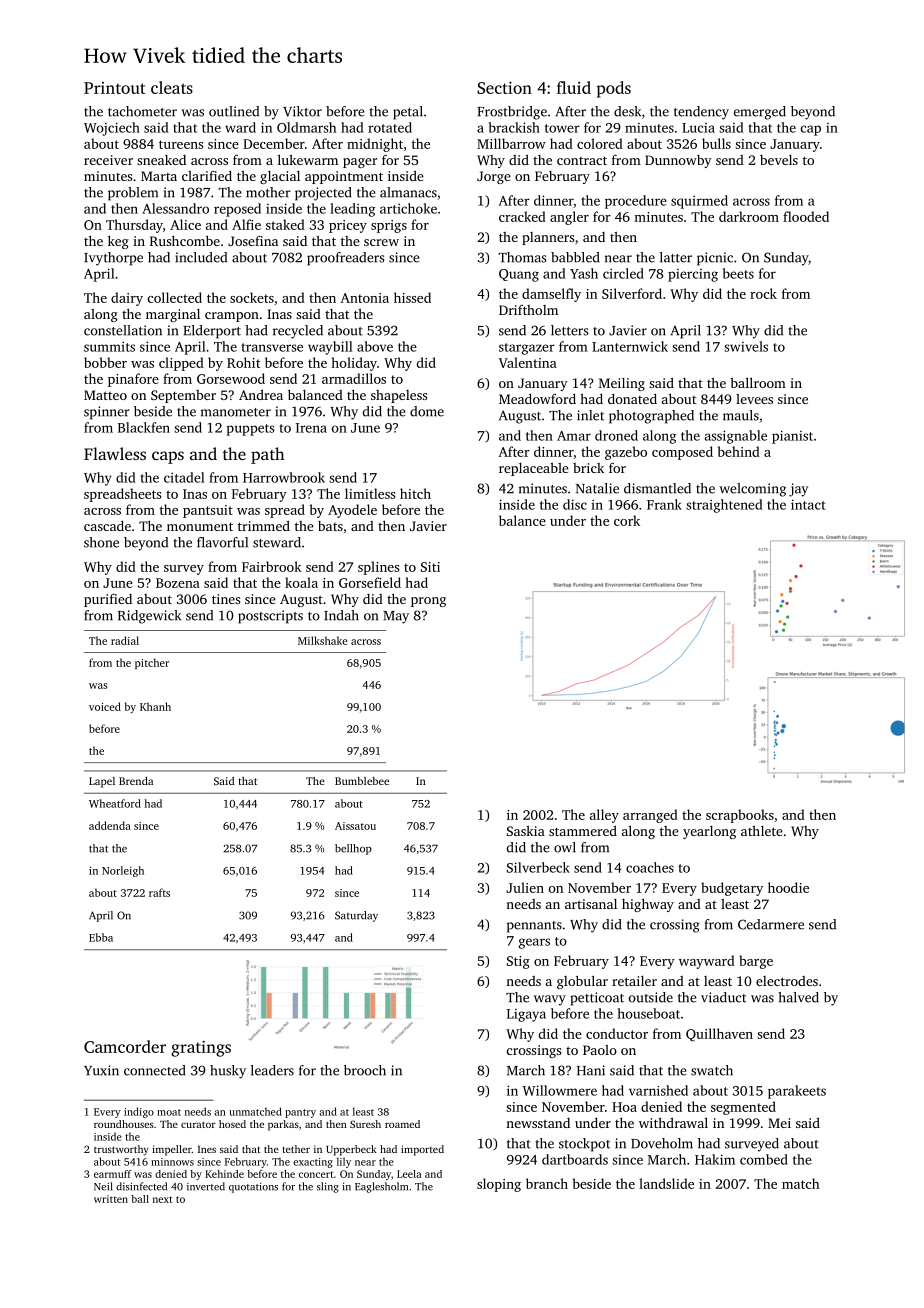 This screenshot has height=1308, width=924. Describe the element at coordinates (522, 216) in the screenshot. I see `cracked` at that location.
